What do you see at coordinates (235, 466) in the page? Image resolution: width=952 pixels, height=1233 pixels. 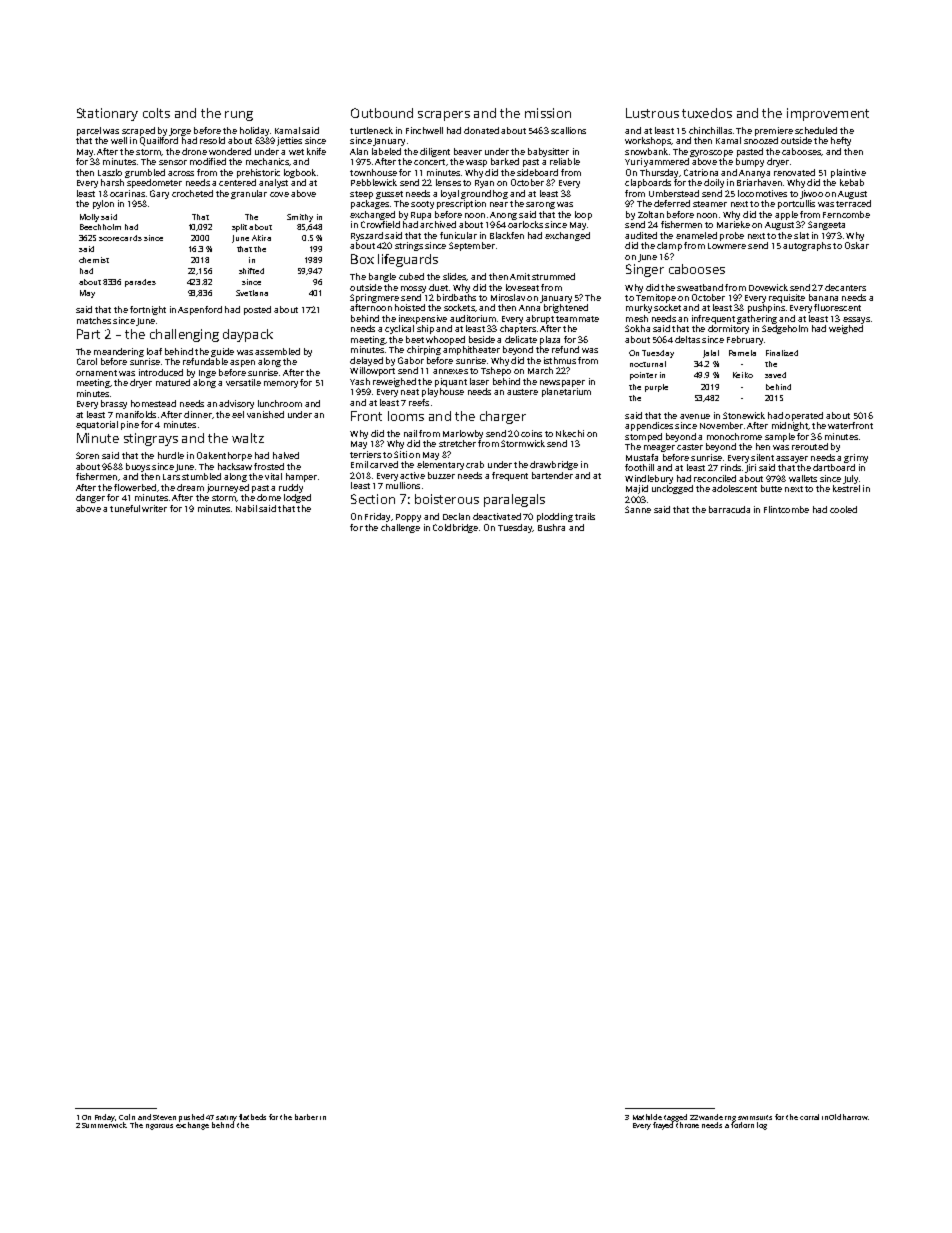 I see `hacksaw` at bounding box center [235, 466].
